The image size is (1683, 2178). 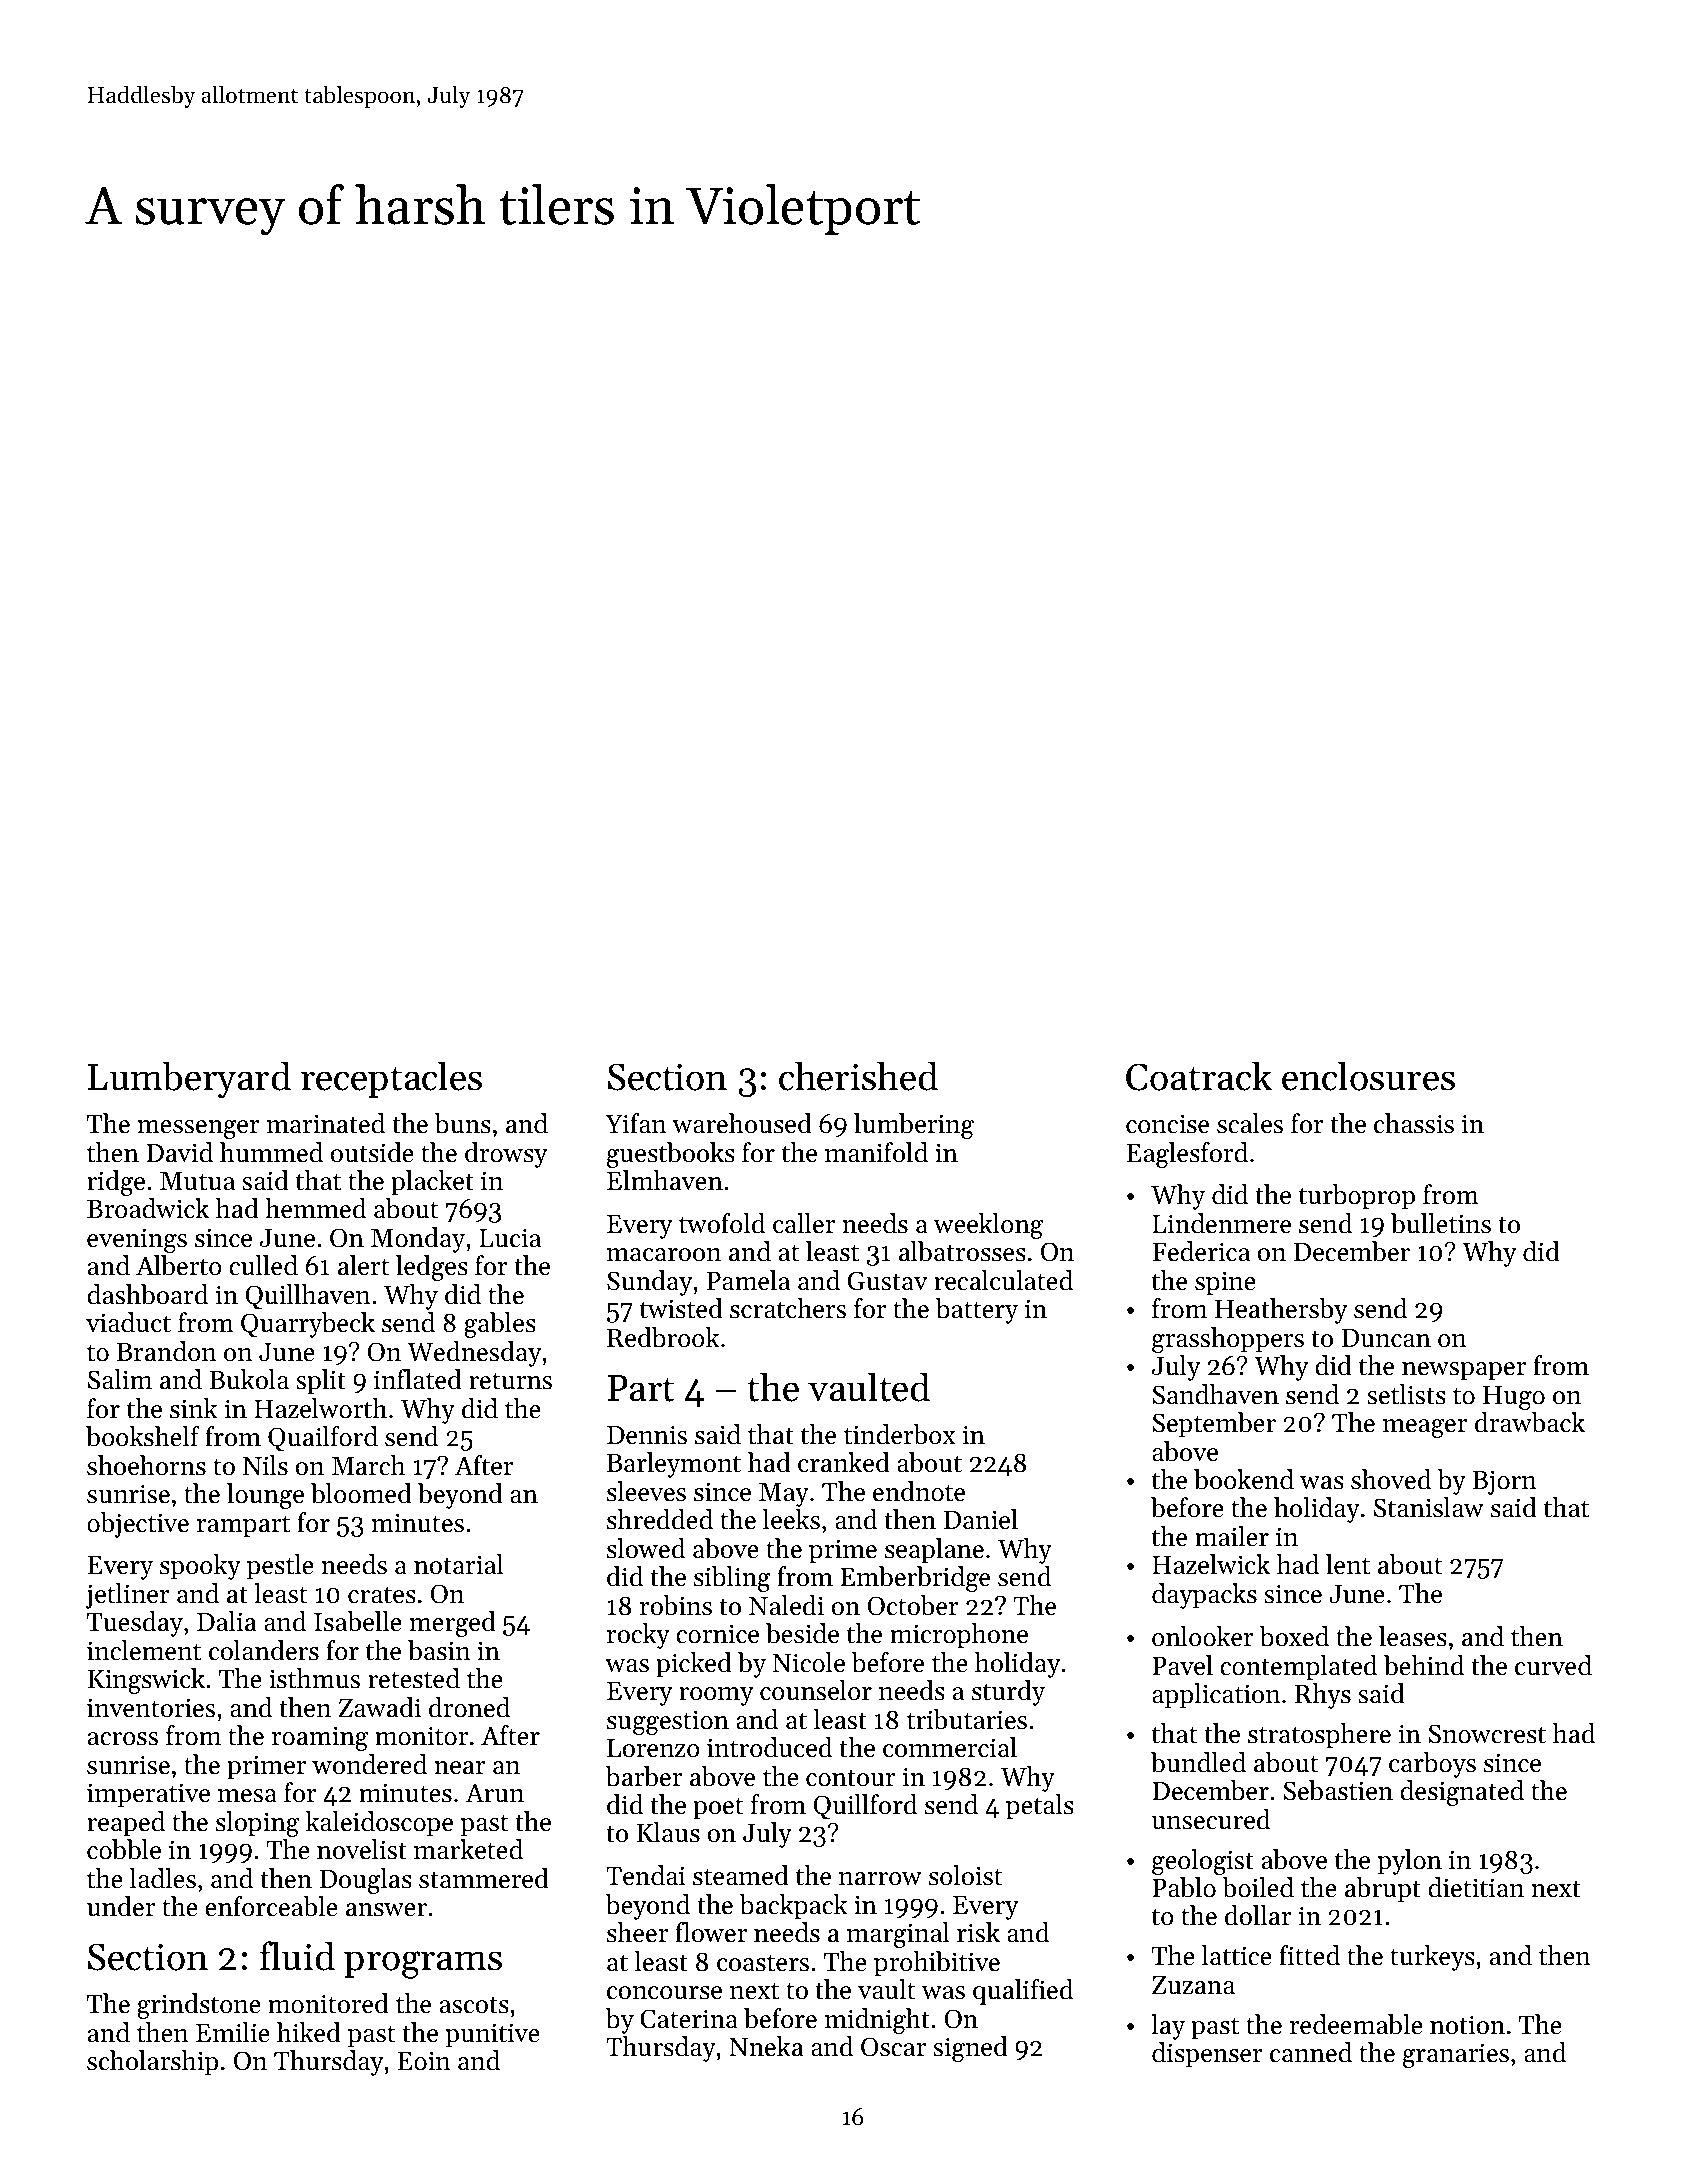 I want to click on cherished, so click(x=858, y=1076).
